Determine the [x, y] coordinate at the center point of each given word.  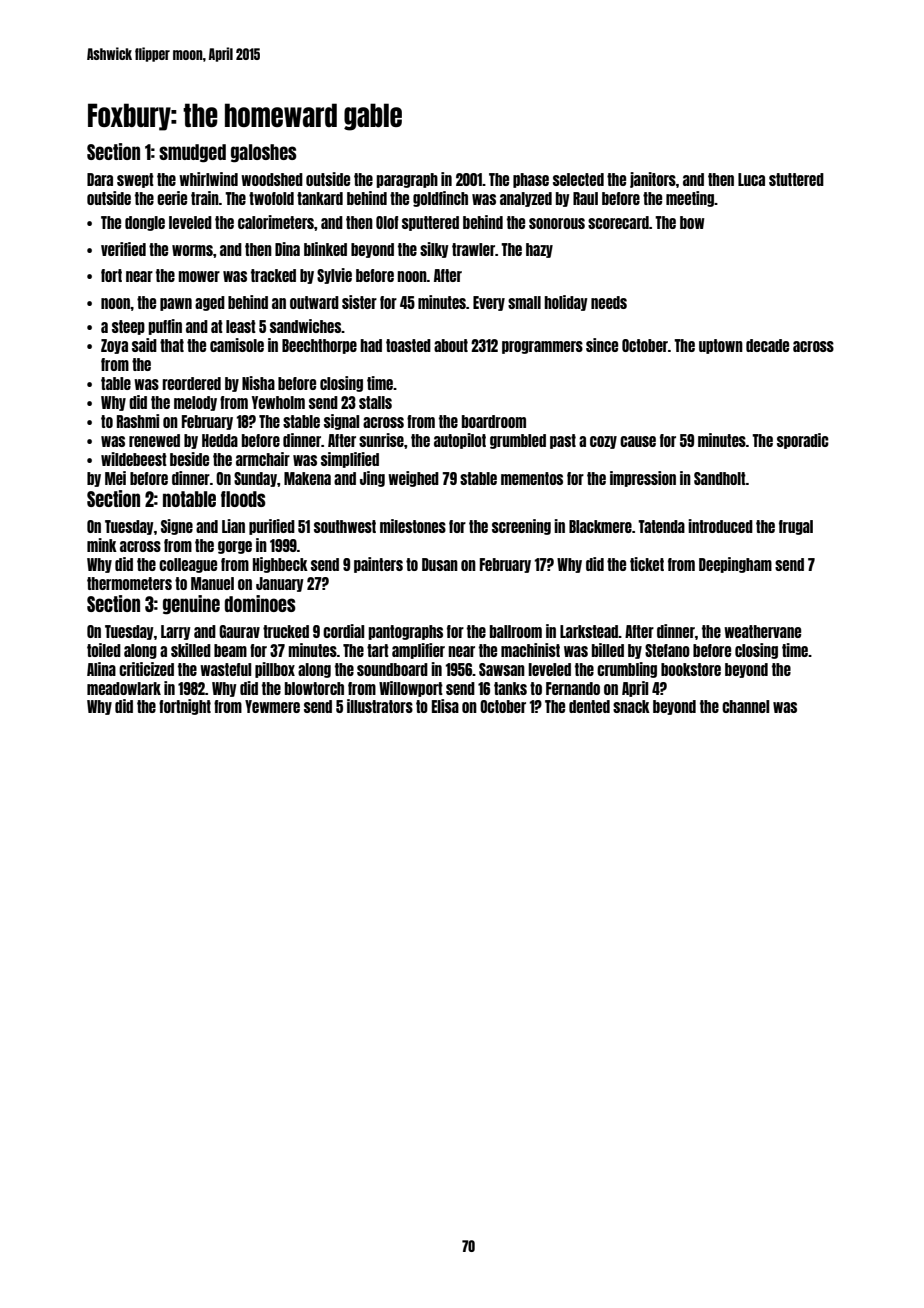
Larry [176, 632]
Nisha [258, 383]
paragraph [407, 180]
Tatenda [661, 526]
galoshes [264, 153]
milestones [413, 526]
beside [189, 459]
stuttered [796, 179]
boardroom [494, 421]
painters [378, 565]
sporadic [803, 441]
